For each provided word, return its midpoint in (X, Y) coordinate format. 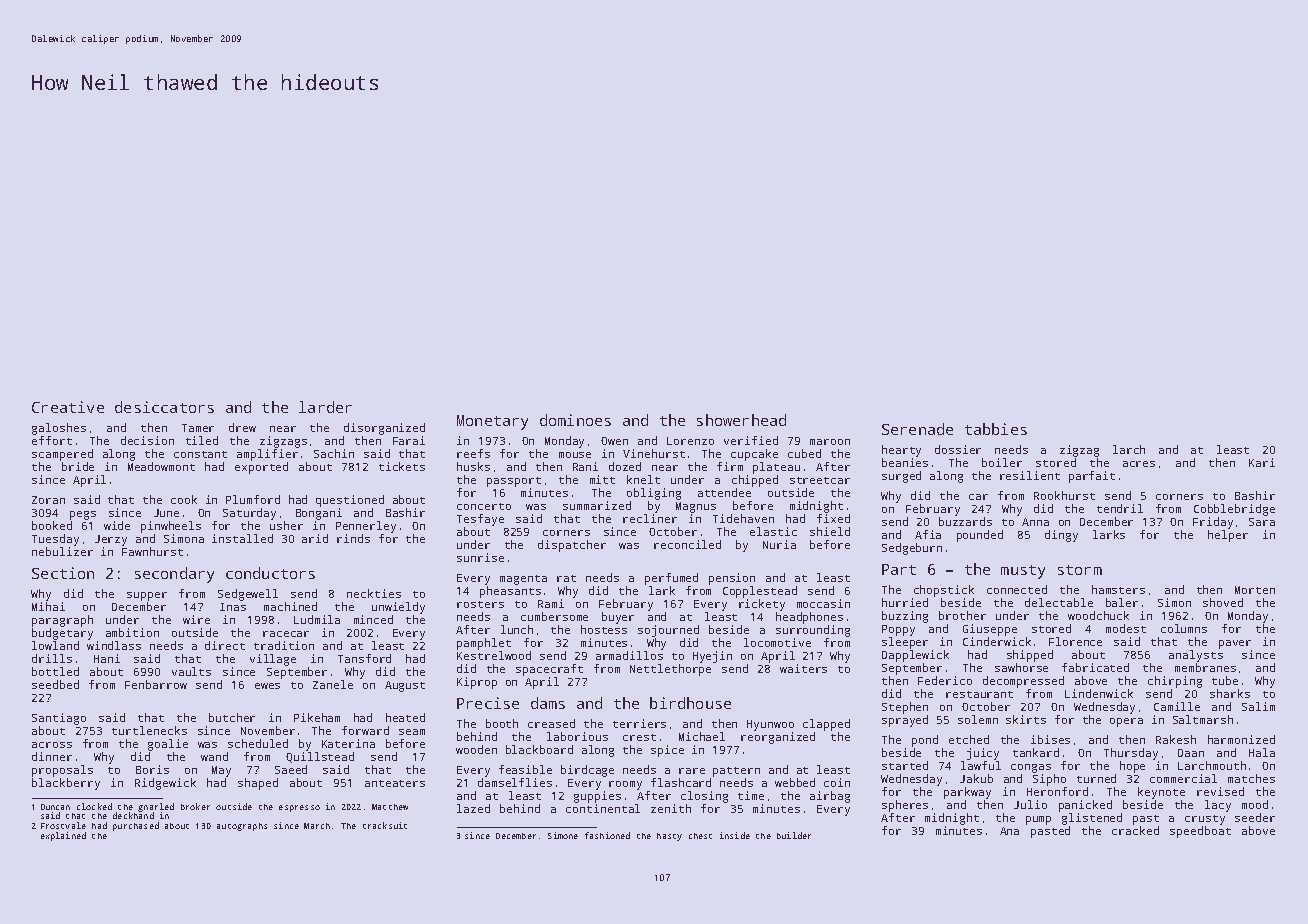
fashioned (607, 835)
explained (63, 836)
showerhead (741, 420)
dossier (958, 449)
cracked (1135, 830)
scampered (62, 455)
